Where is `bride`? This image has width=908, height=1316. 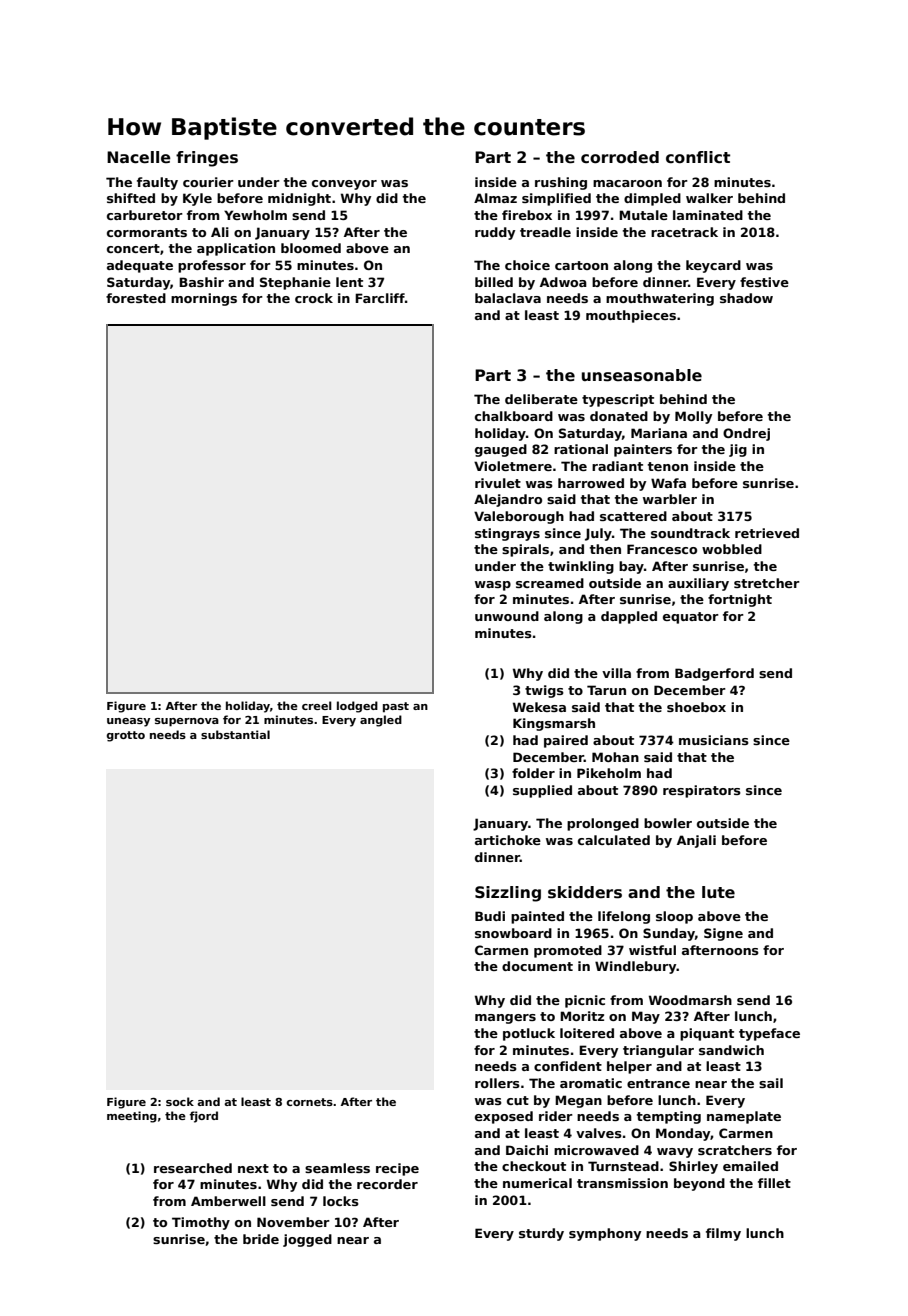 bride is located at coordinates (261, 1239).
